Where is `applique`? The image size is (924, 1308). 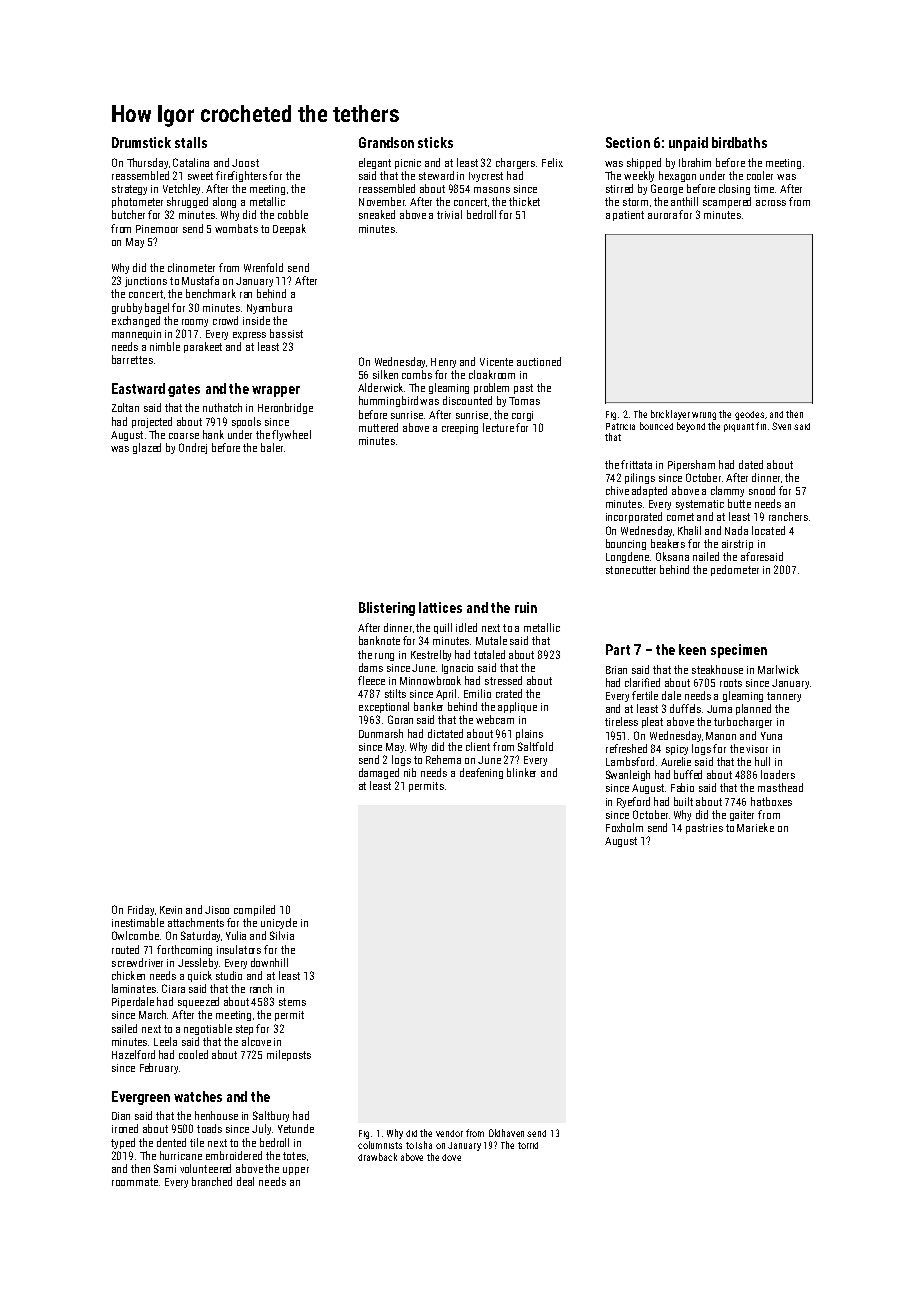
applique is located at coordinates (517, 707).
